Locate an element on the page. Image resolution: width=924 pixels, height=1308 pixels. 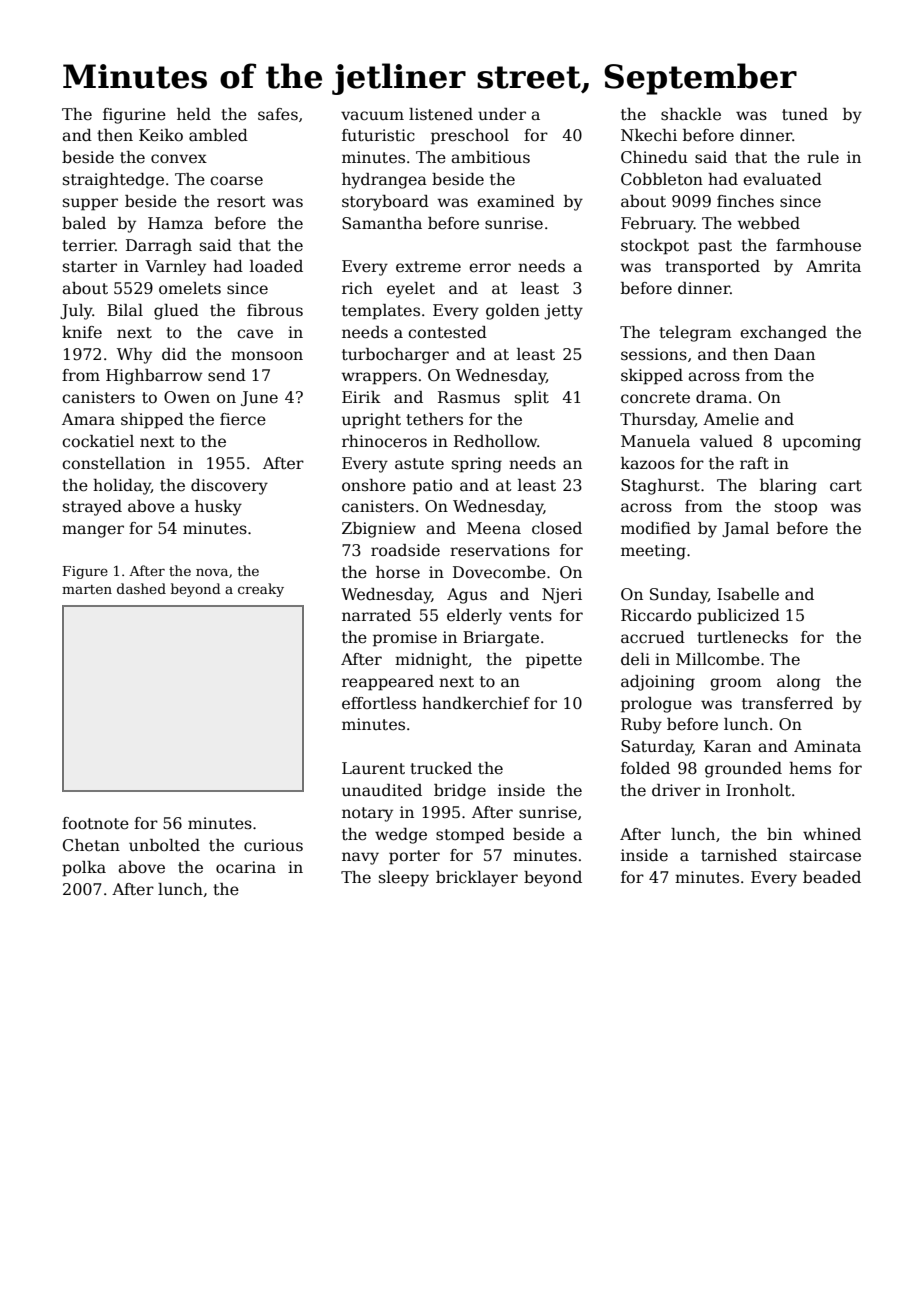
polka is located at coordinates (84, 869).
